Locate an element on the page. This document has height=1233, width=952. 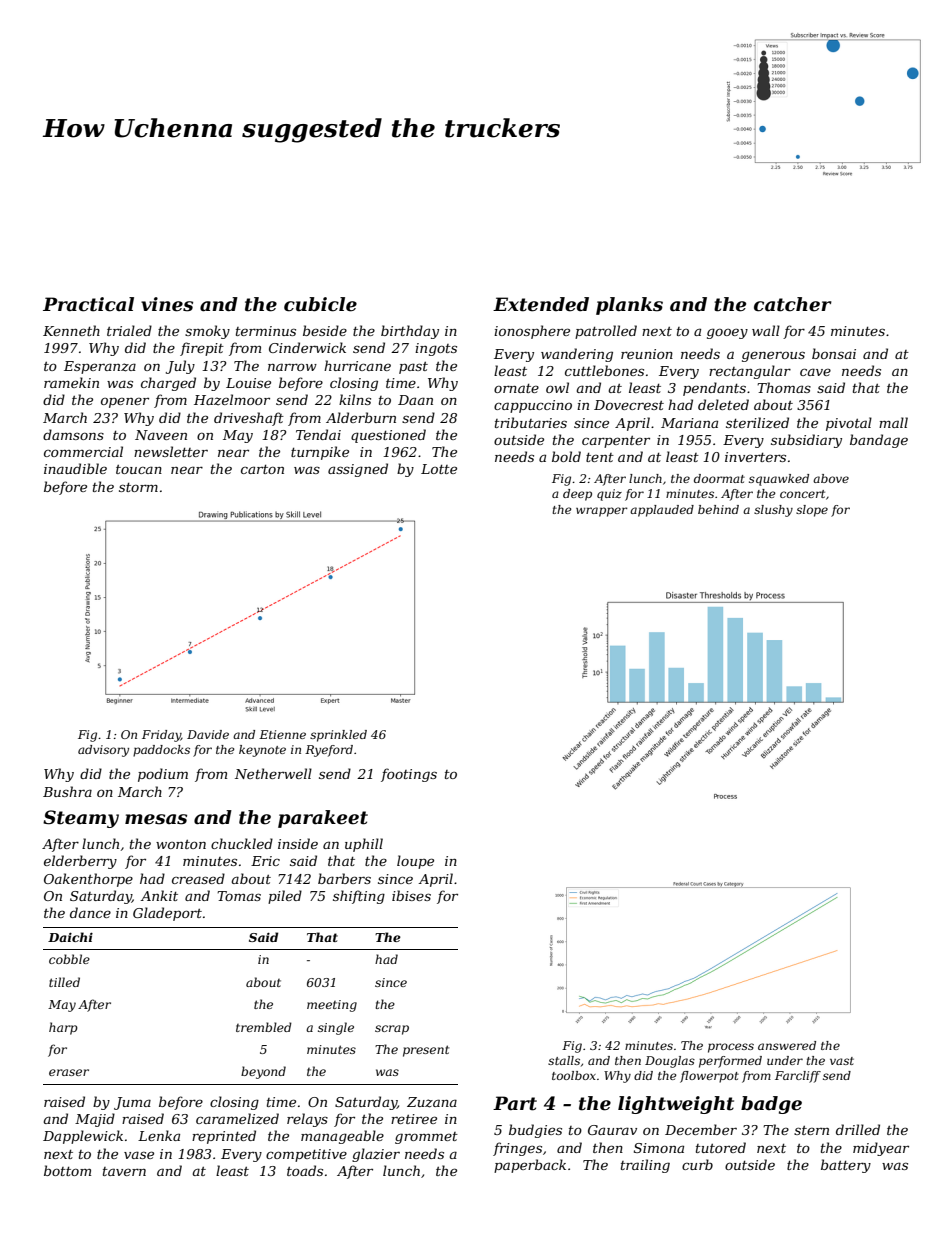
toads is located at coordinates (305, 1170).
